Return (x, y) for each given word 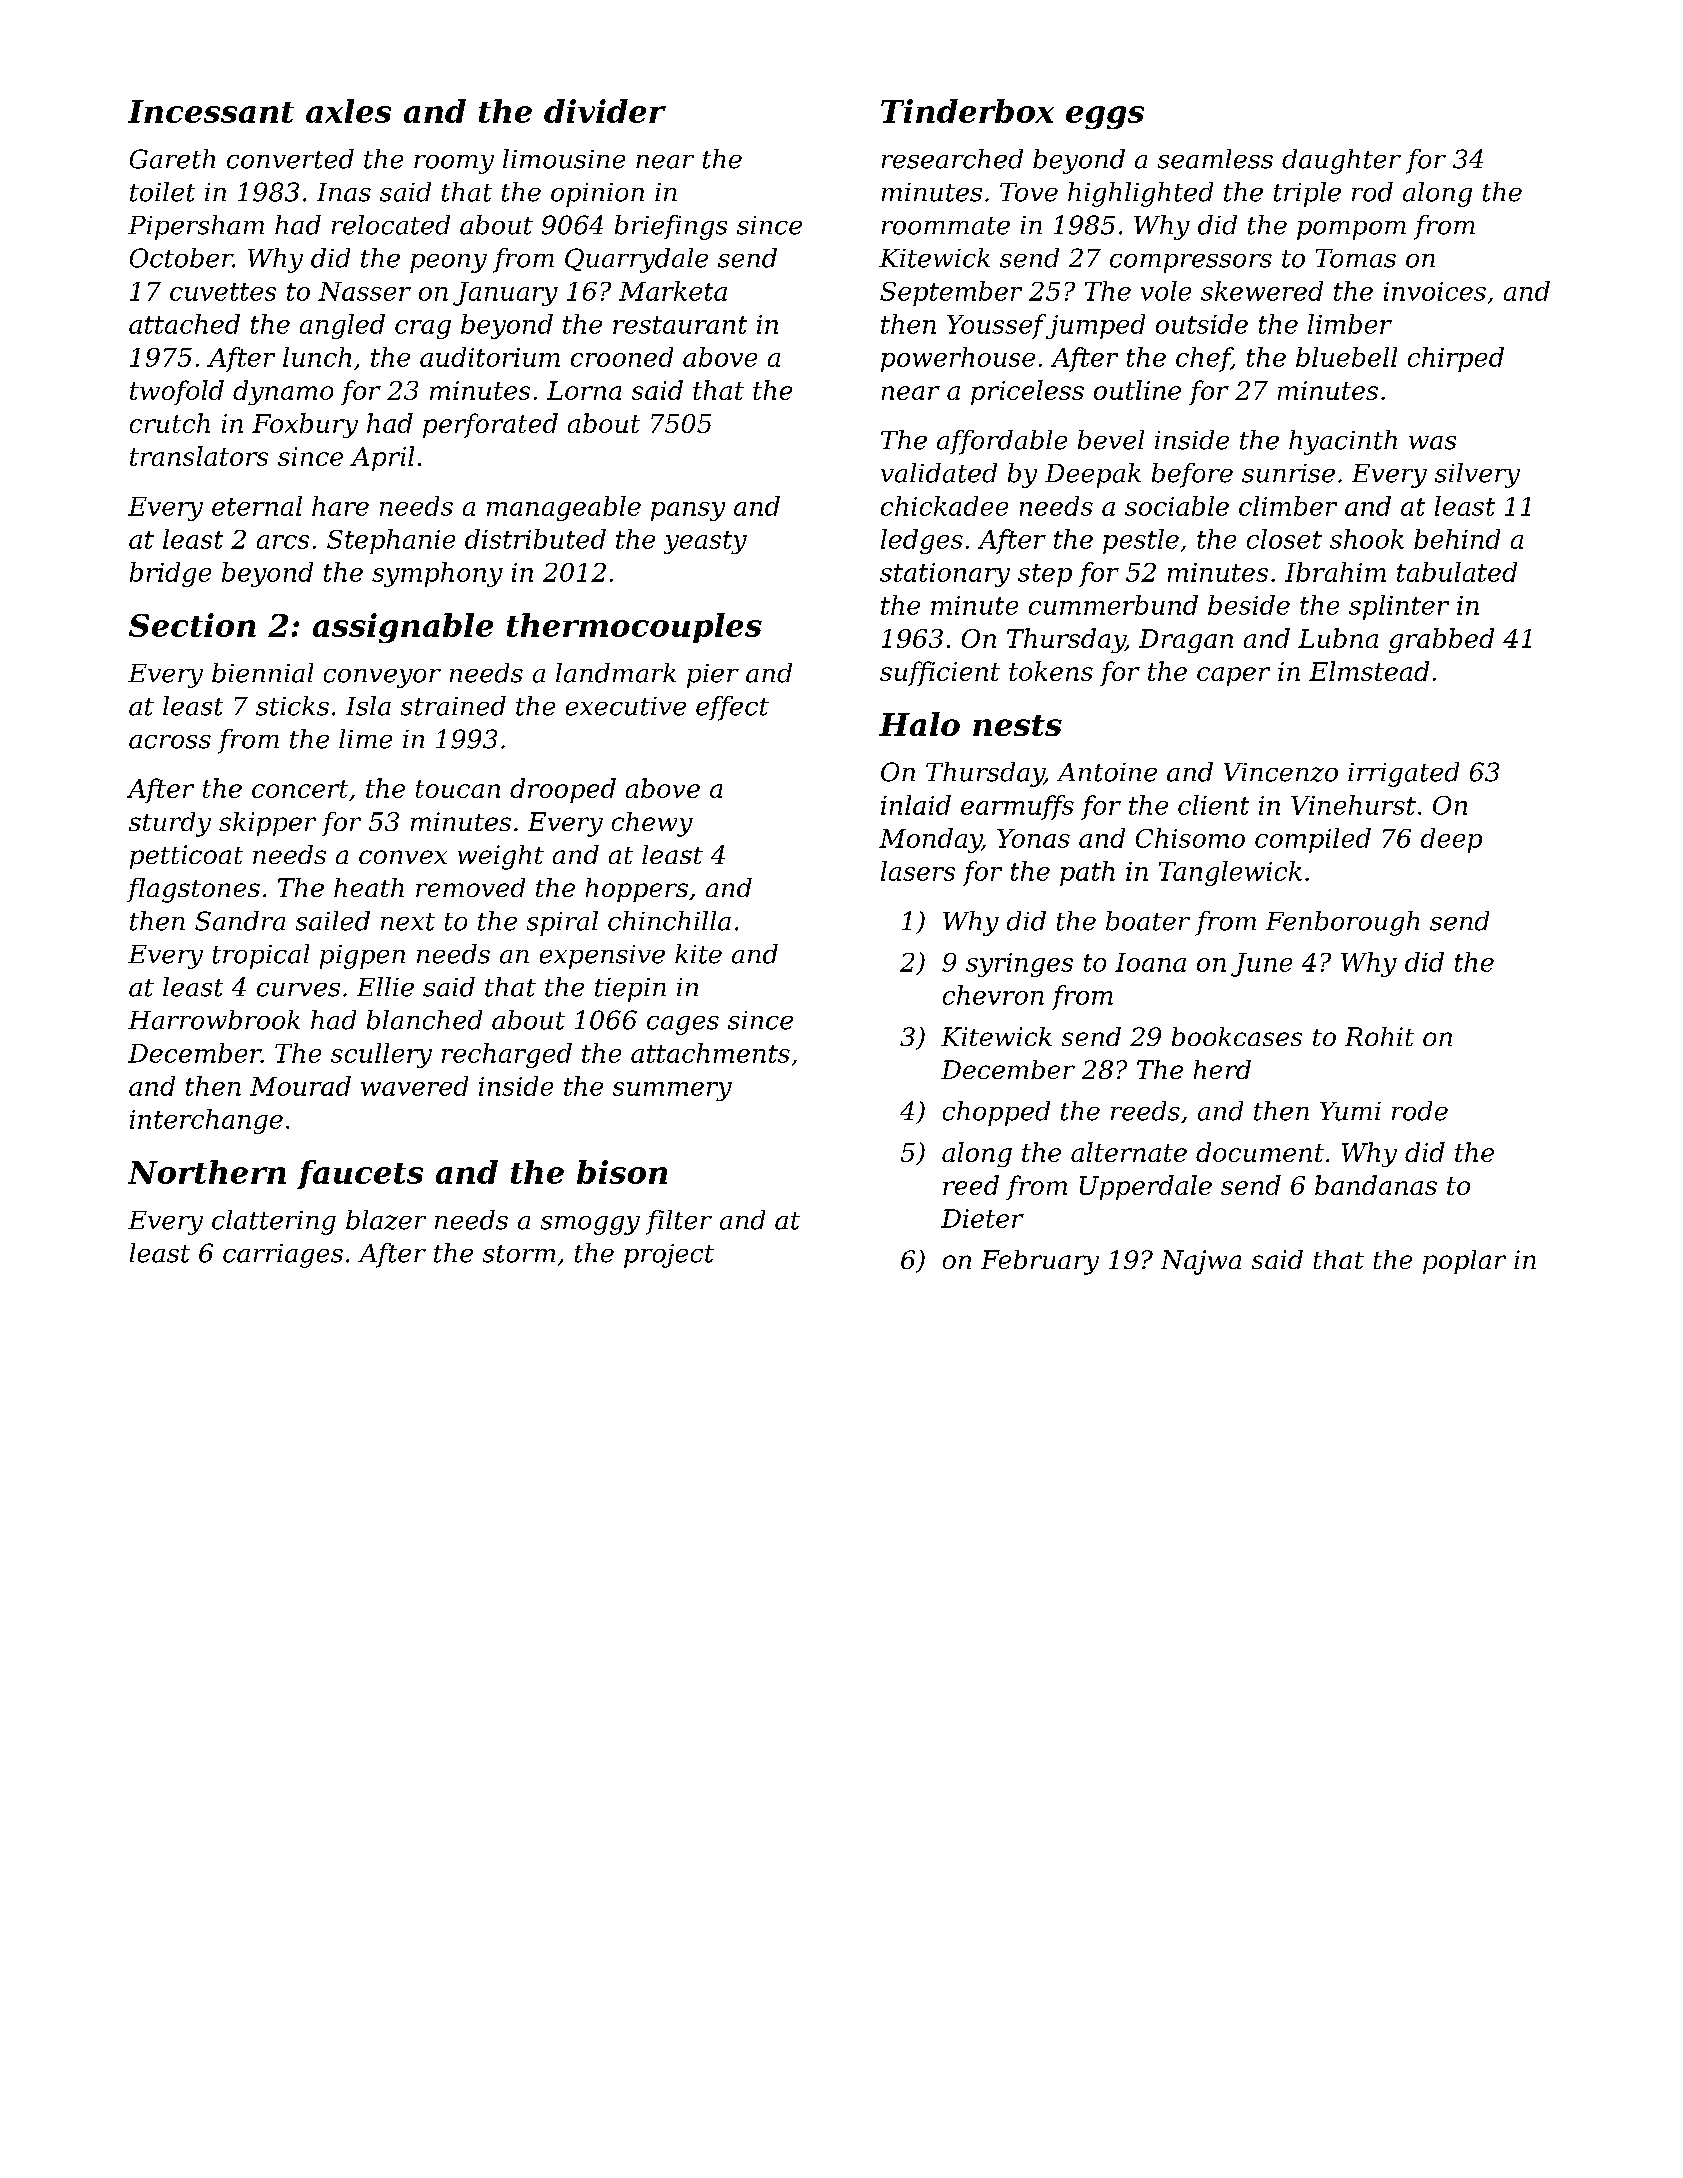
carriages (283, 1256)
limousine (564, 159)
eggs (1105, 117)
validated (939, 473)
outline (1137, 390)
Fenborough (1342, 923)
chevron (993, 995)
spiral (562, 923)
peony (448, 263)
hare (340, 506)
